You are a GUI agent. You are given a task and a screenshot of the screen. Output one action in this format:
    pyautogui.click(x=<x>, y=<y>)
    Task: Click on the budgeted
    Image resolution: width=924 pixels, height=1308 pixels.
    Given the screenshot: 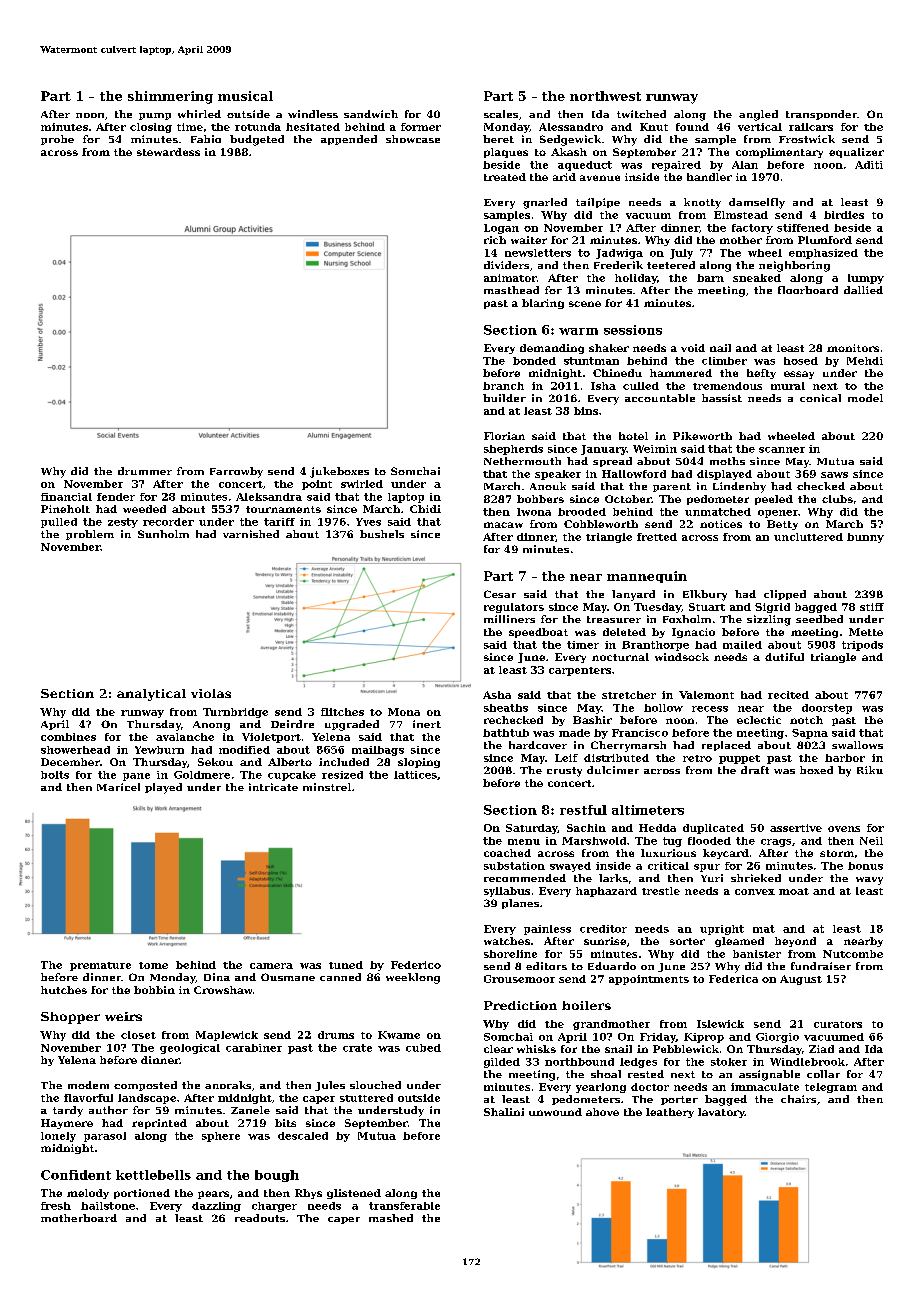 What is the action you would take?
    pyautogui.click(x=257, y=140)
